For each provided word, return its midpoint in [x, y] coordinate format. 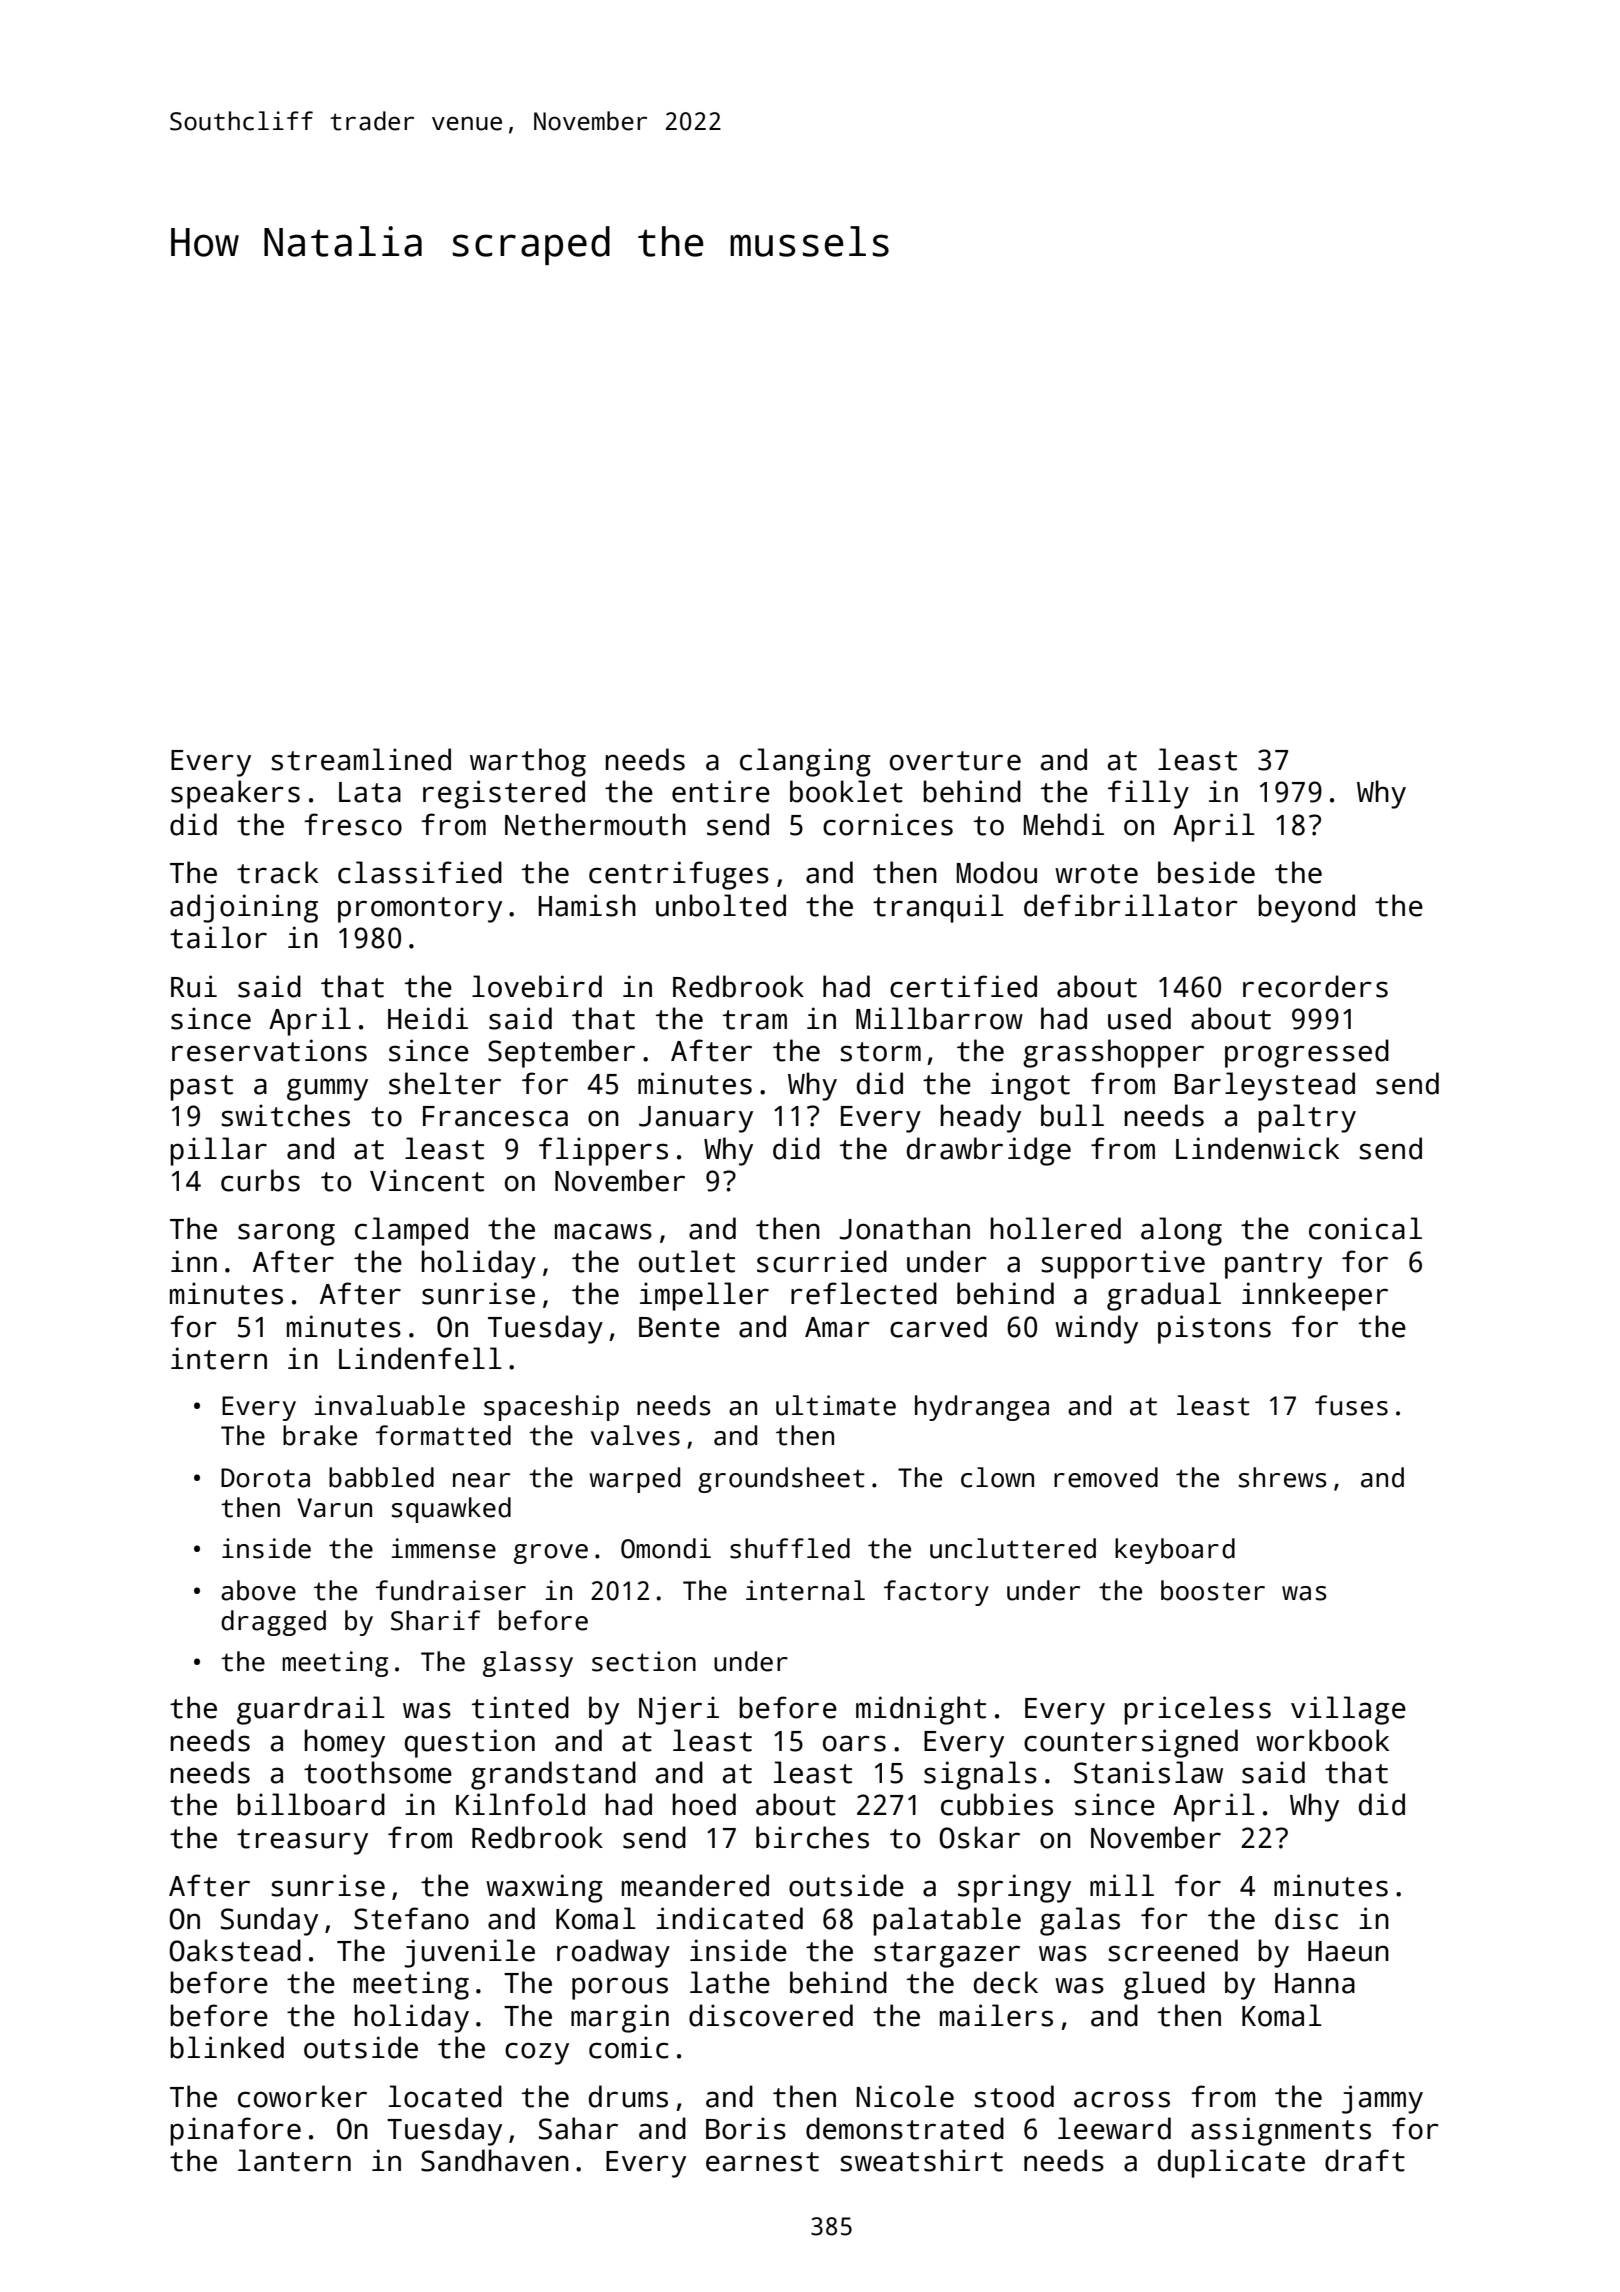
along [1181, 1231]
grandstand [553, 1775]
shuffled [790, 1548]
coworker [302, 2096]
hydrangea [982, 1408]
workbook [1322, 1740]
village [1348, 1710]
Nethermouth [595, 824]
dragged [273, 1623]
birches [812, 1837]
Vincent [427, 1180]
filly [1148, 794]
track [277, 872]
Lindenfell [420, 1358]
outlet [687, 1261]
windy [1096, 1329]
